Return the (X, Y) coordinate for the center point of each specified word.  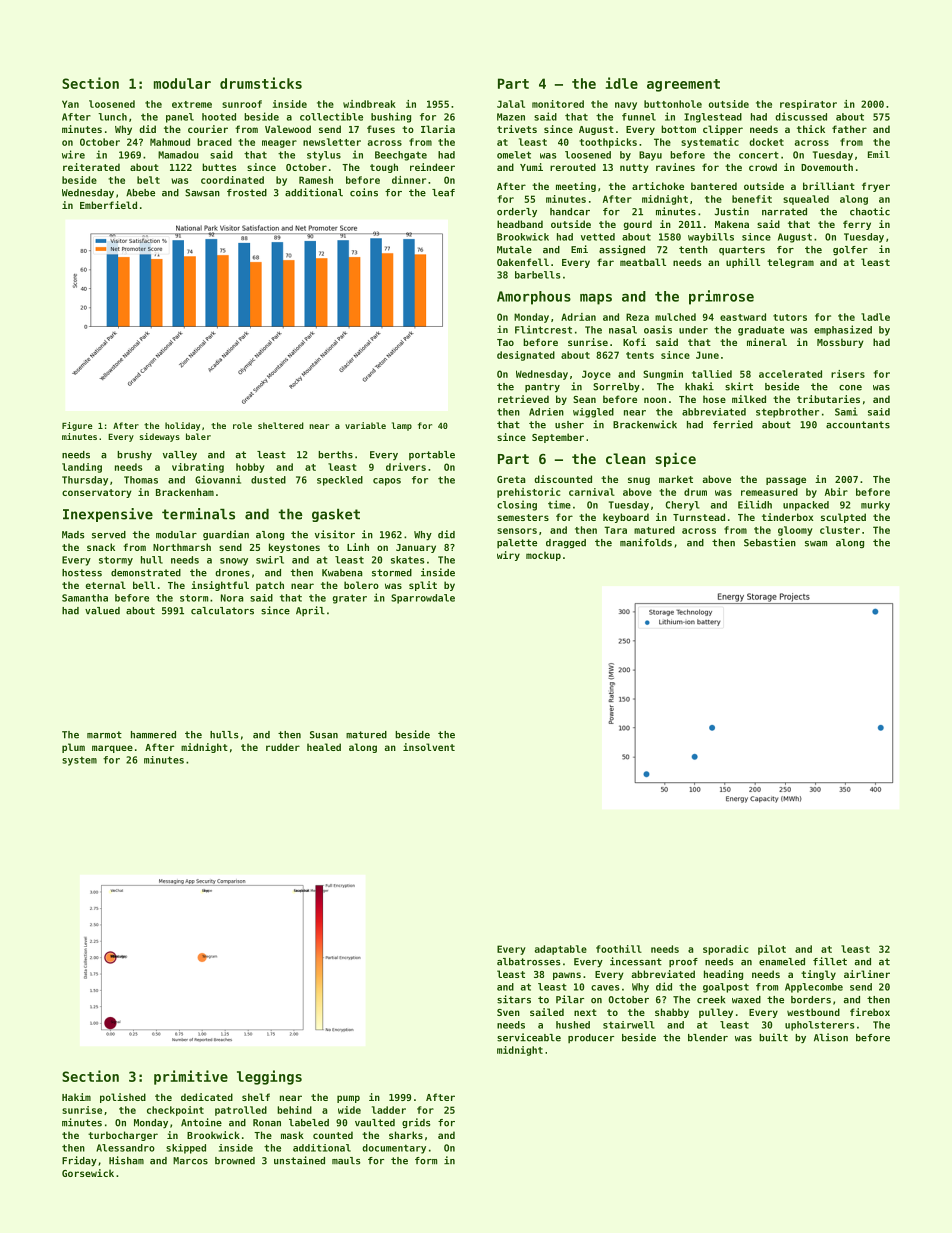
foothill (619, 949)
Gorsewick (88, 1173)
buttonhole (673, 104)
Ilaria (438, 129)
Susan (324, 735)
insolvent (429, 747)
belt (148, 180)
